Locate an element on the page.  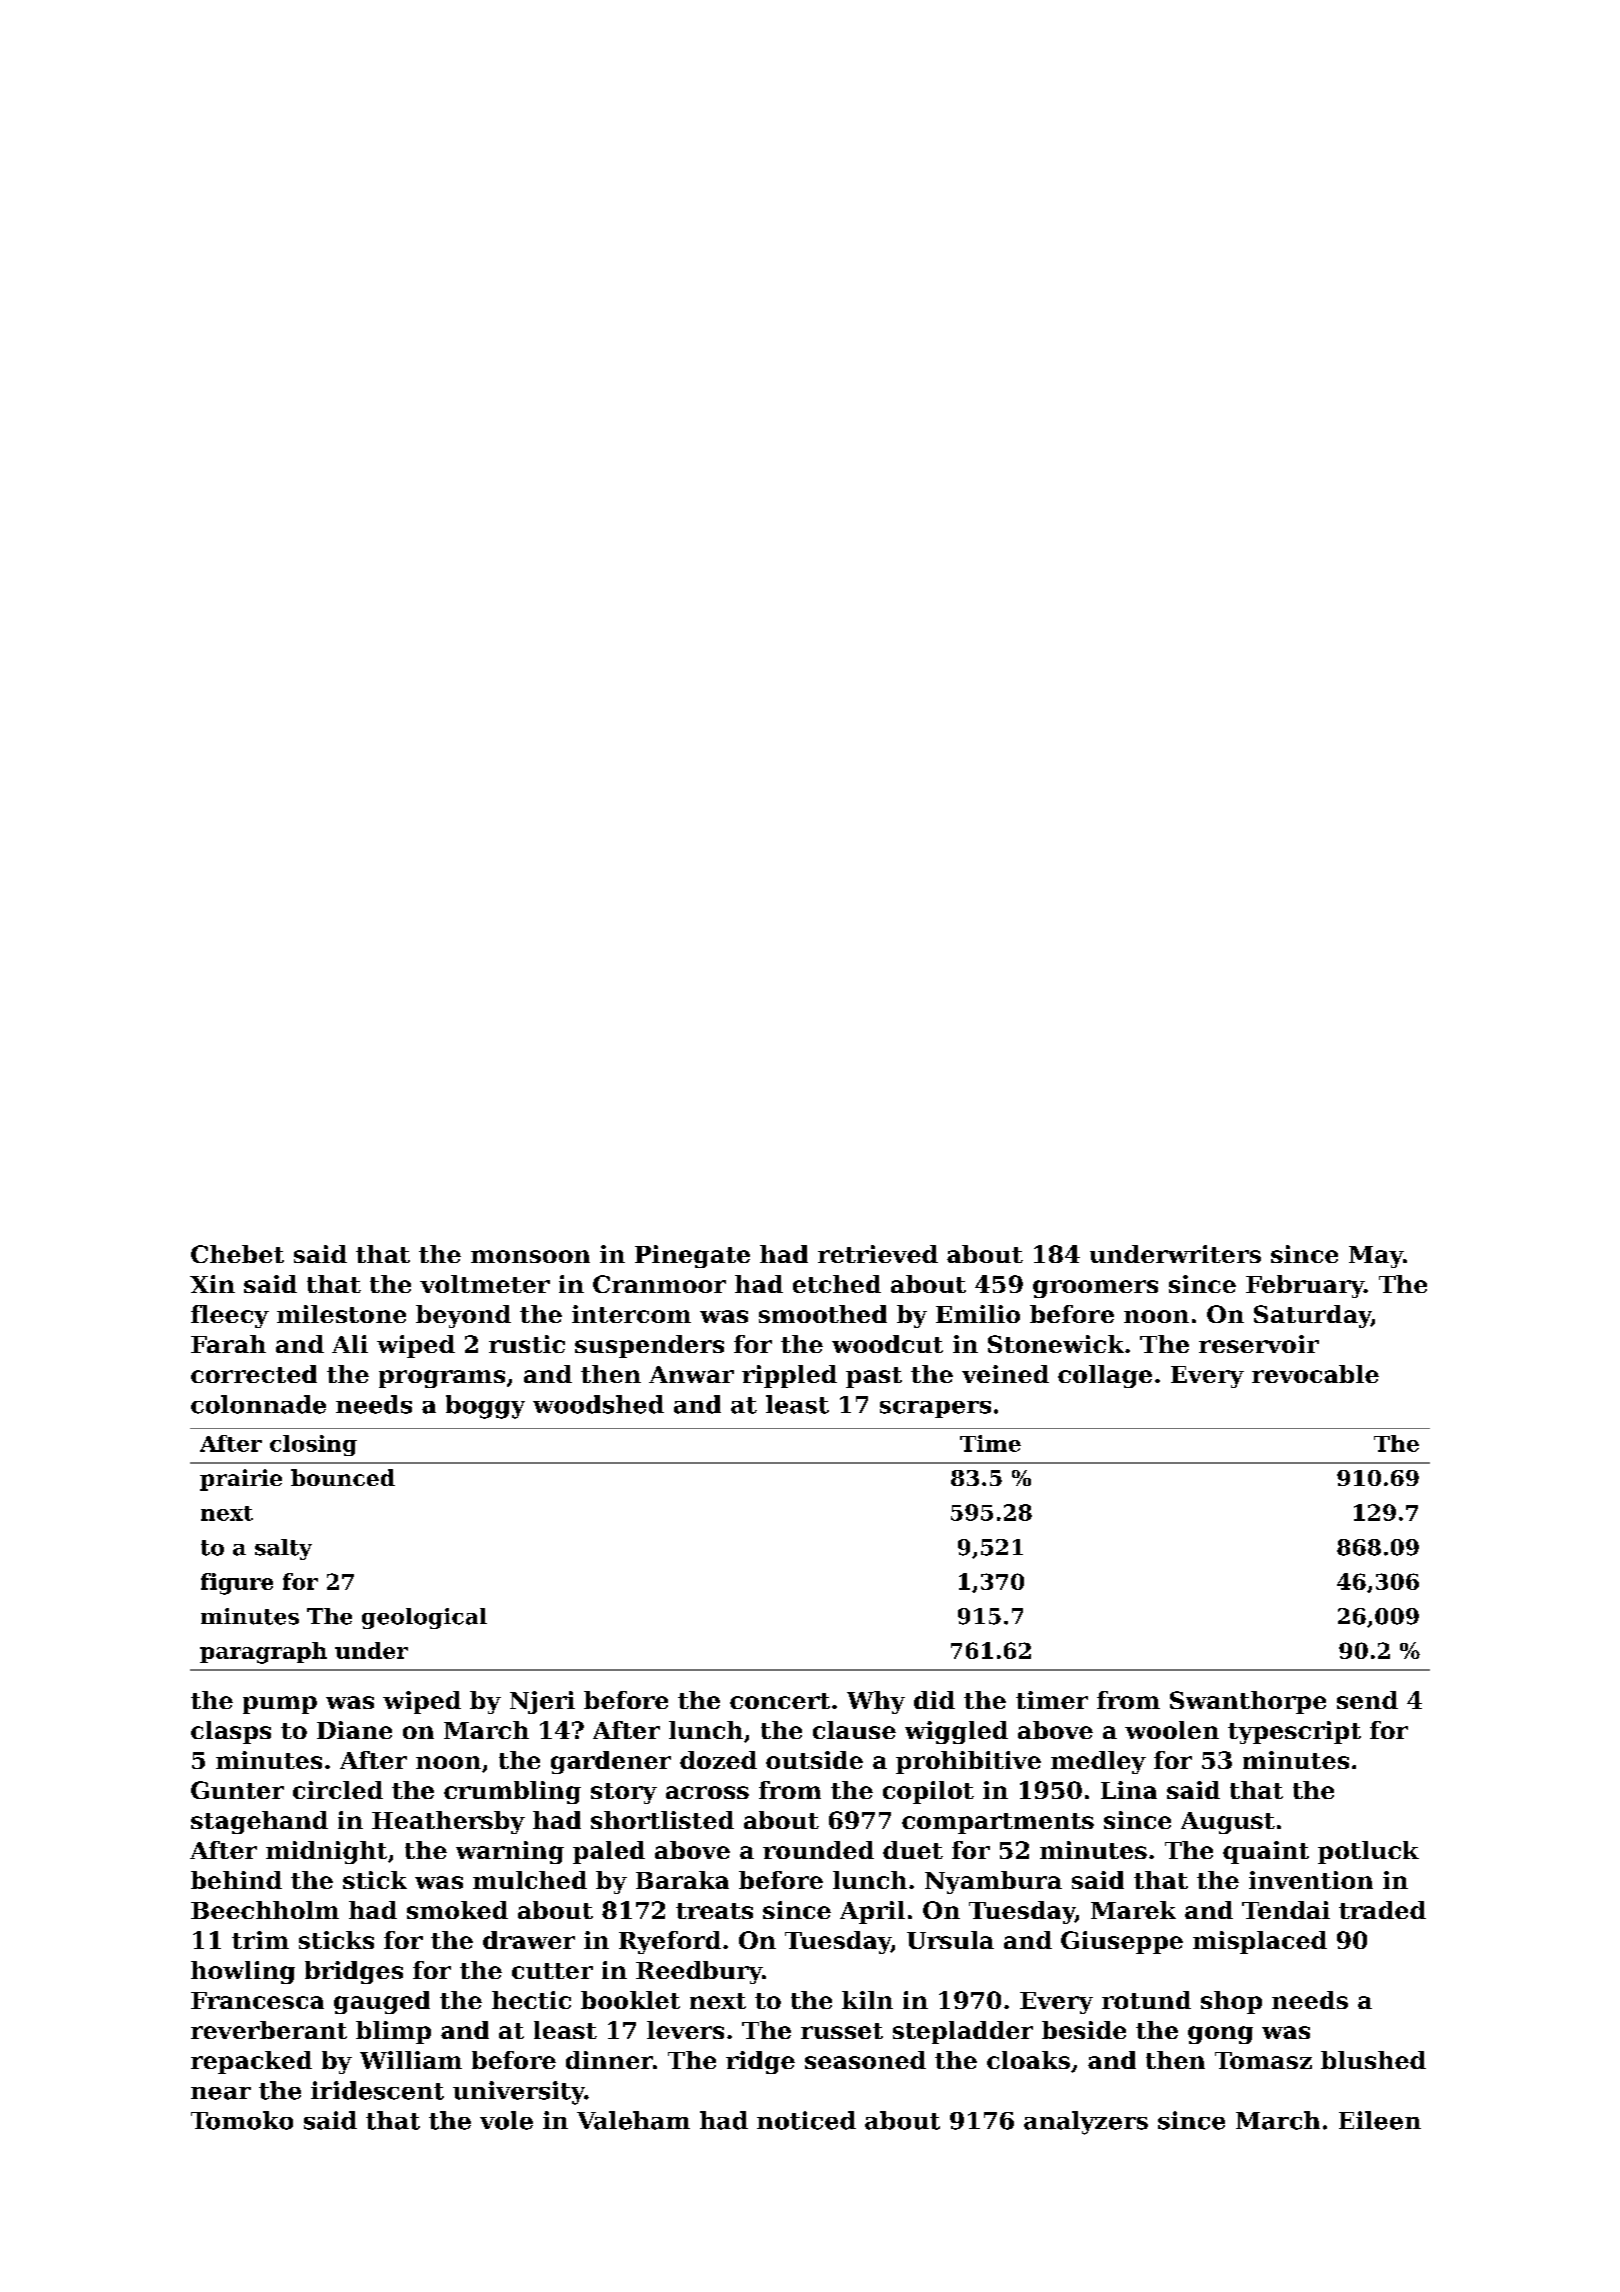
outside is located at coordinates (814, 1760).
